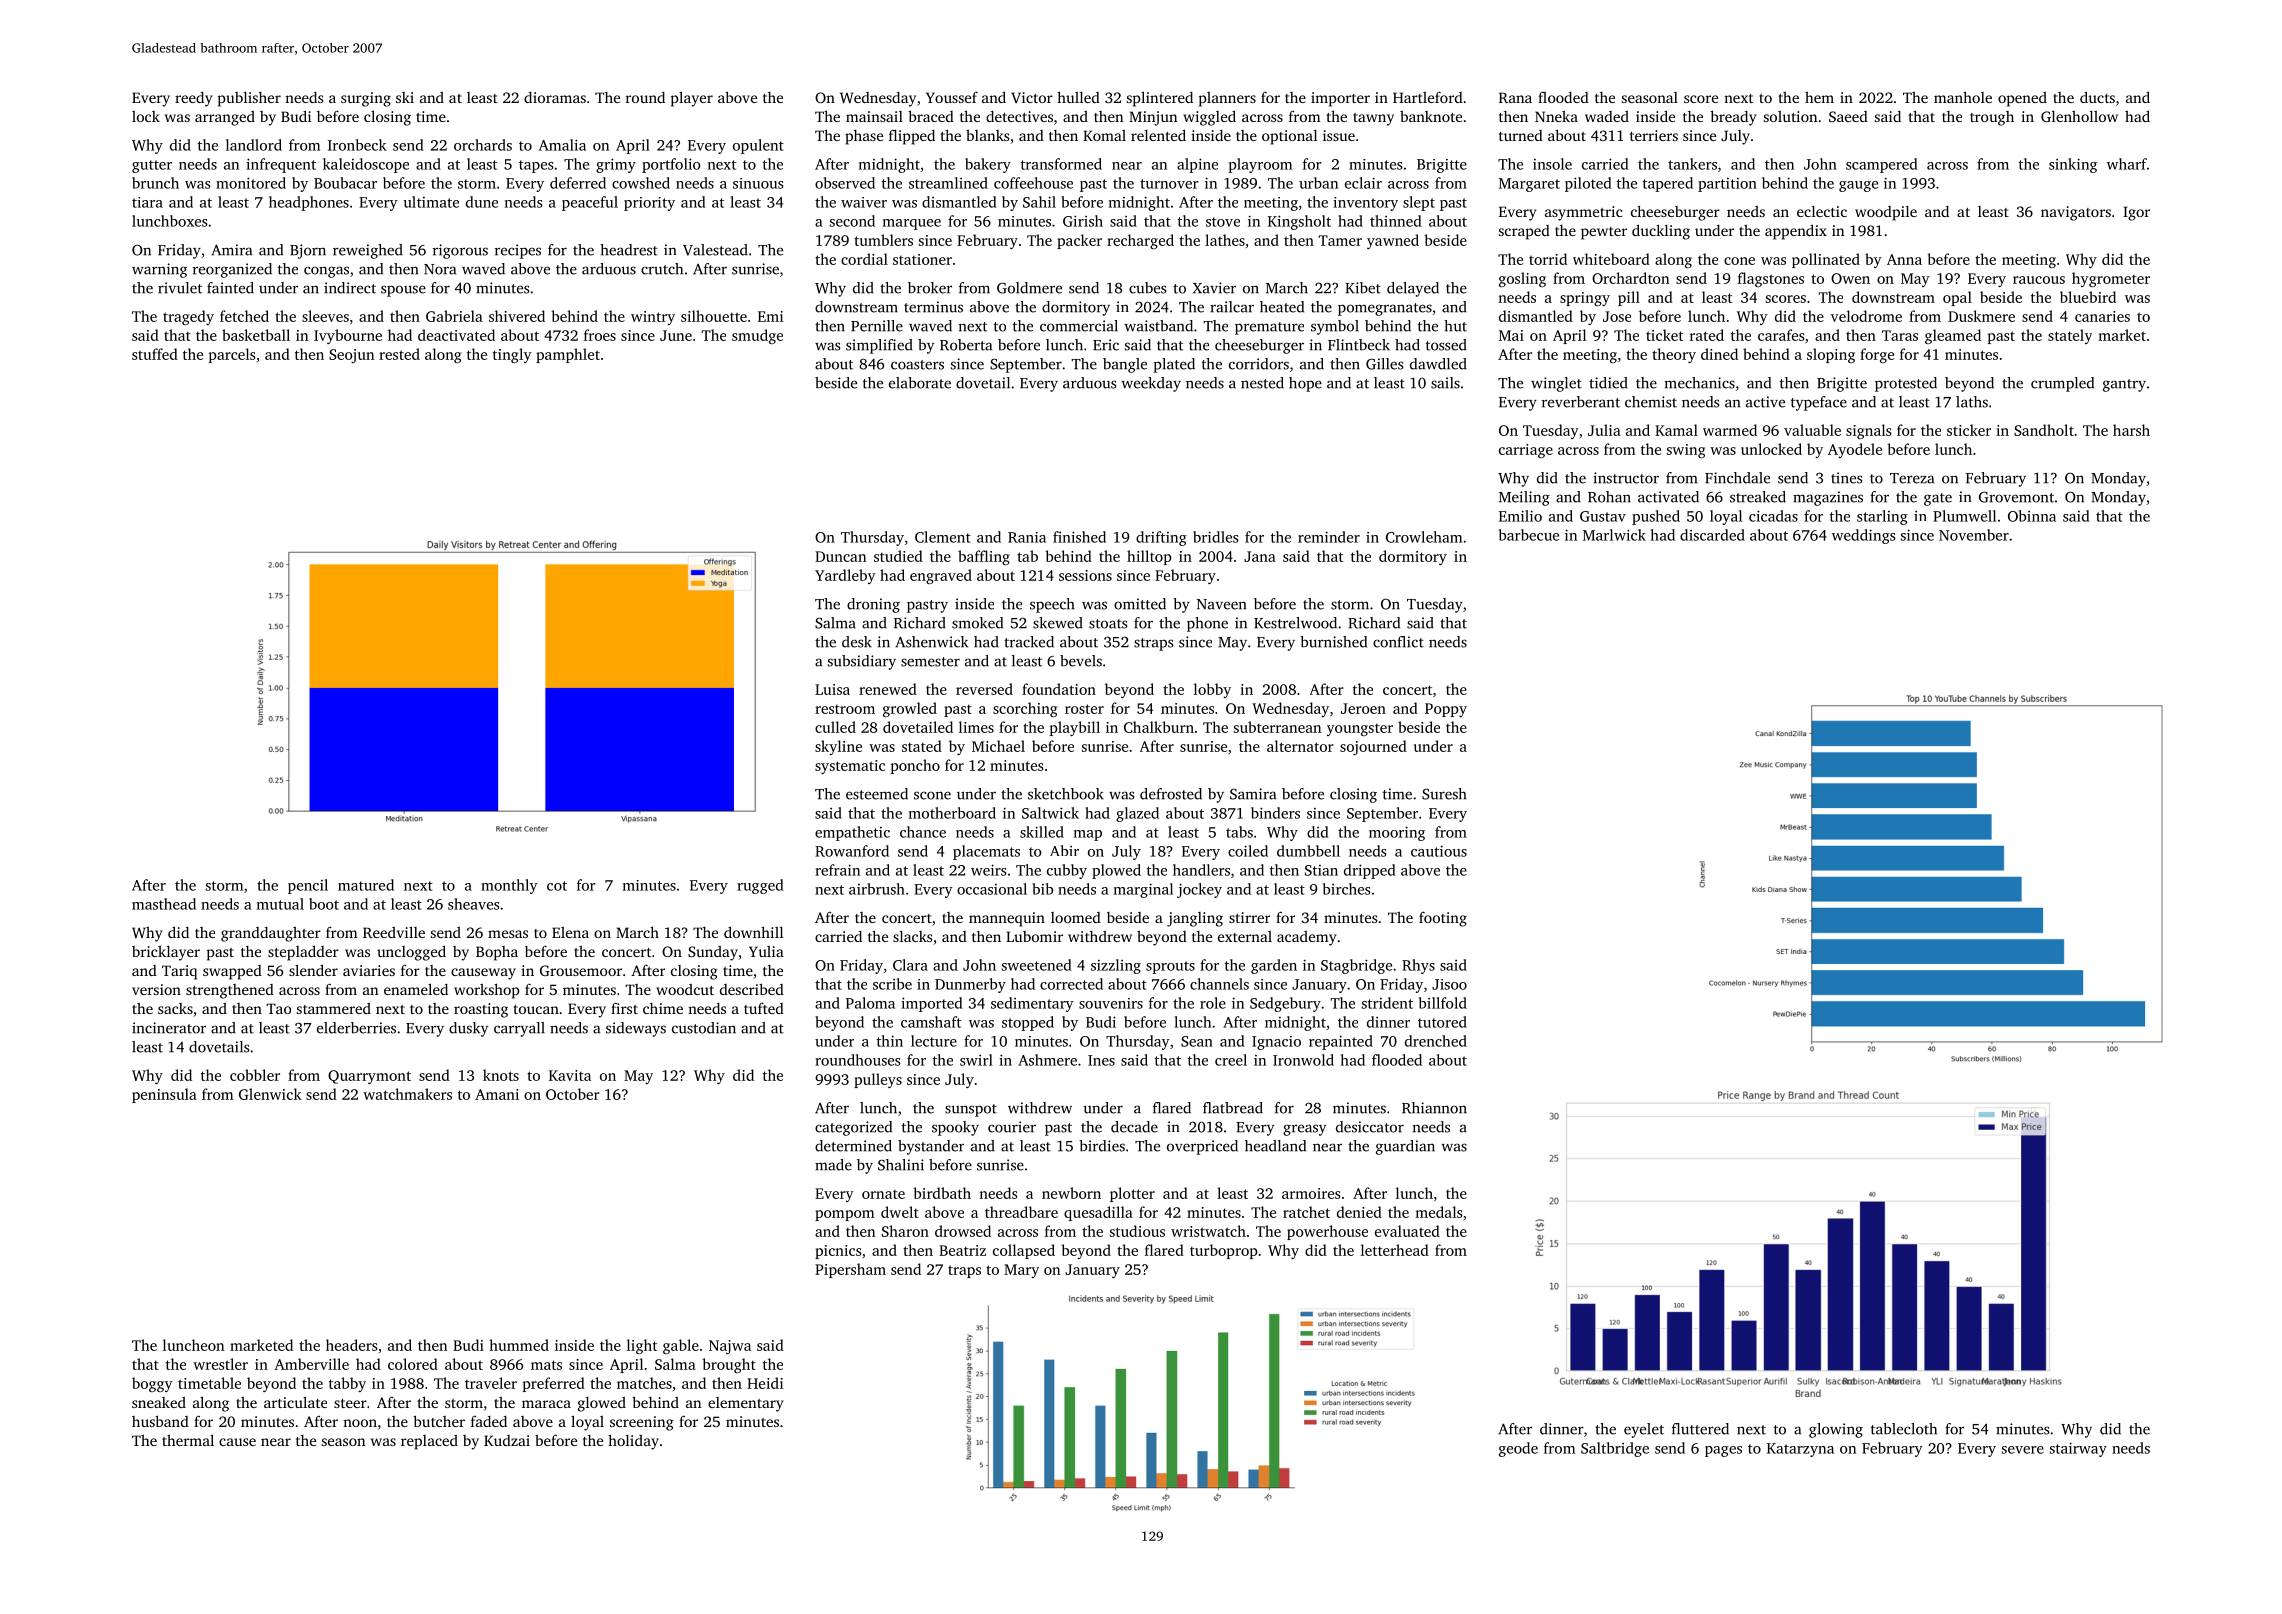  I want to click on Youssef, so click(952, 97).
